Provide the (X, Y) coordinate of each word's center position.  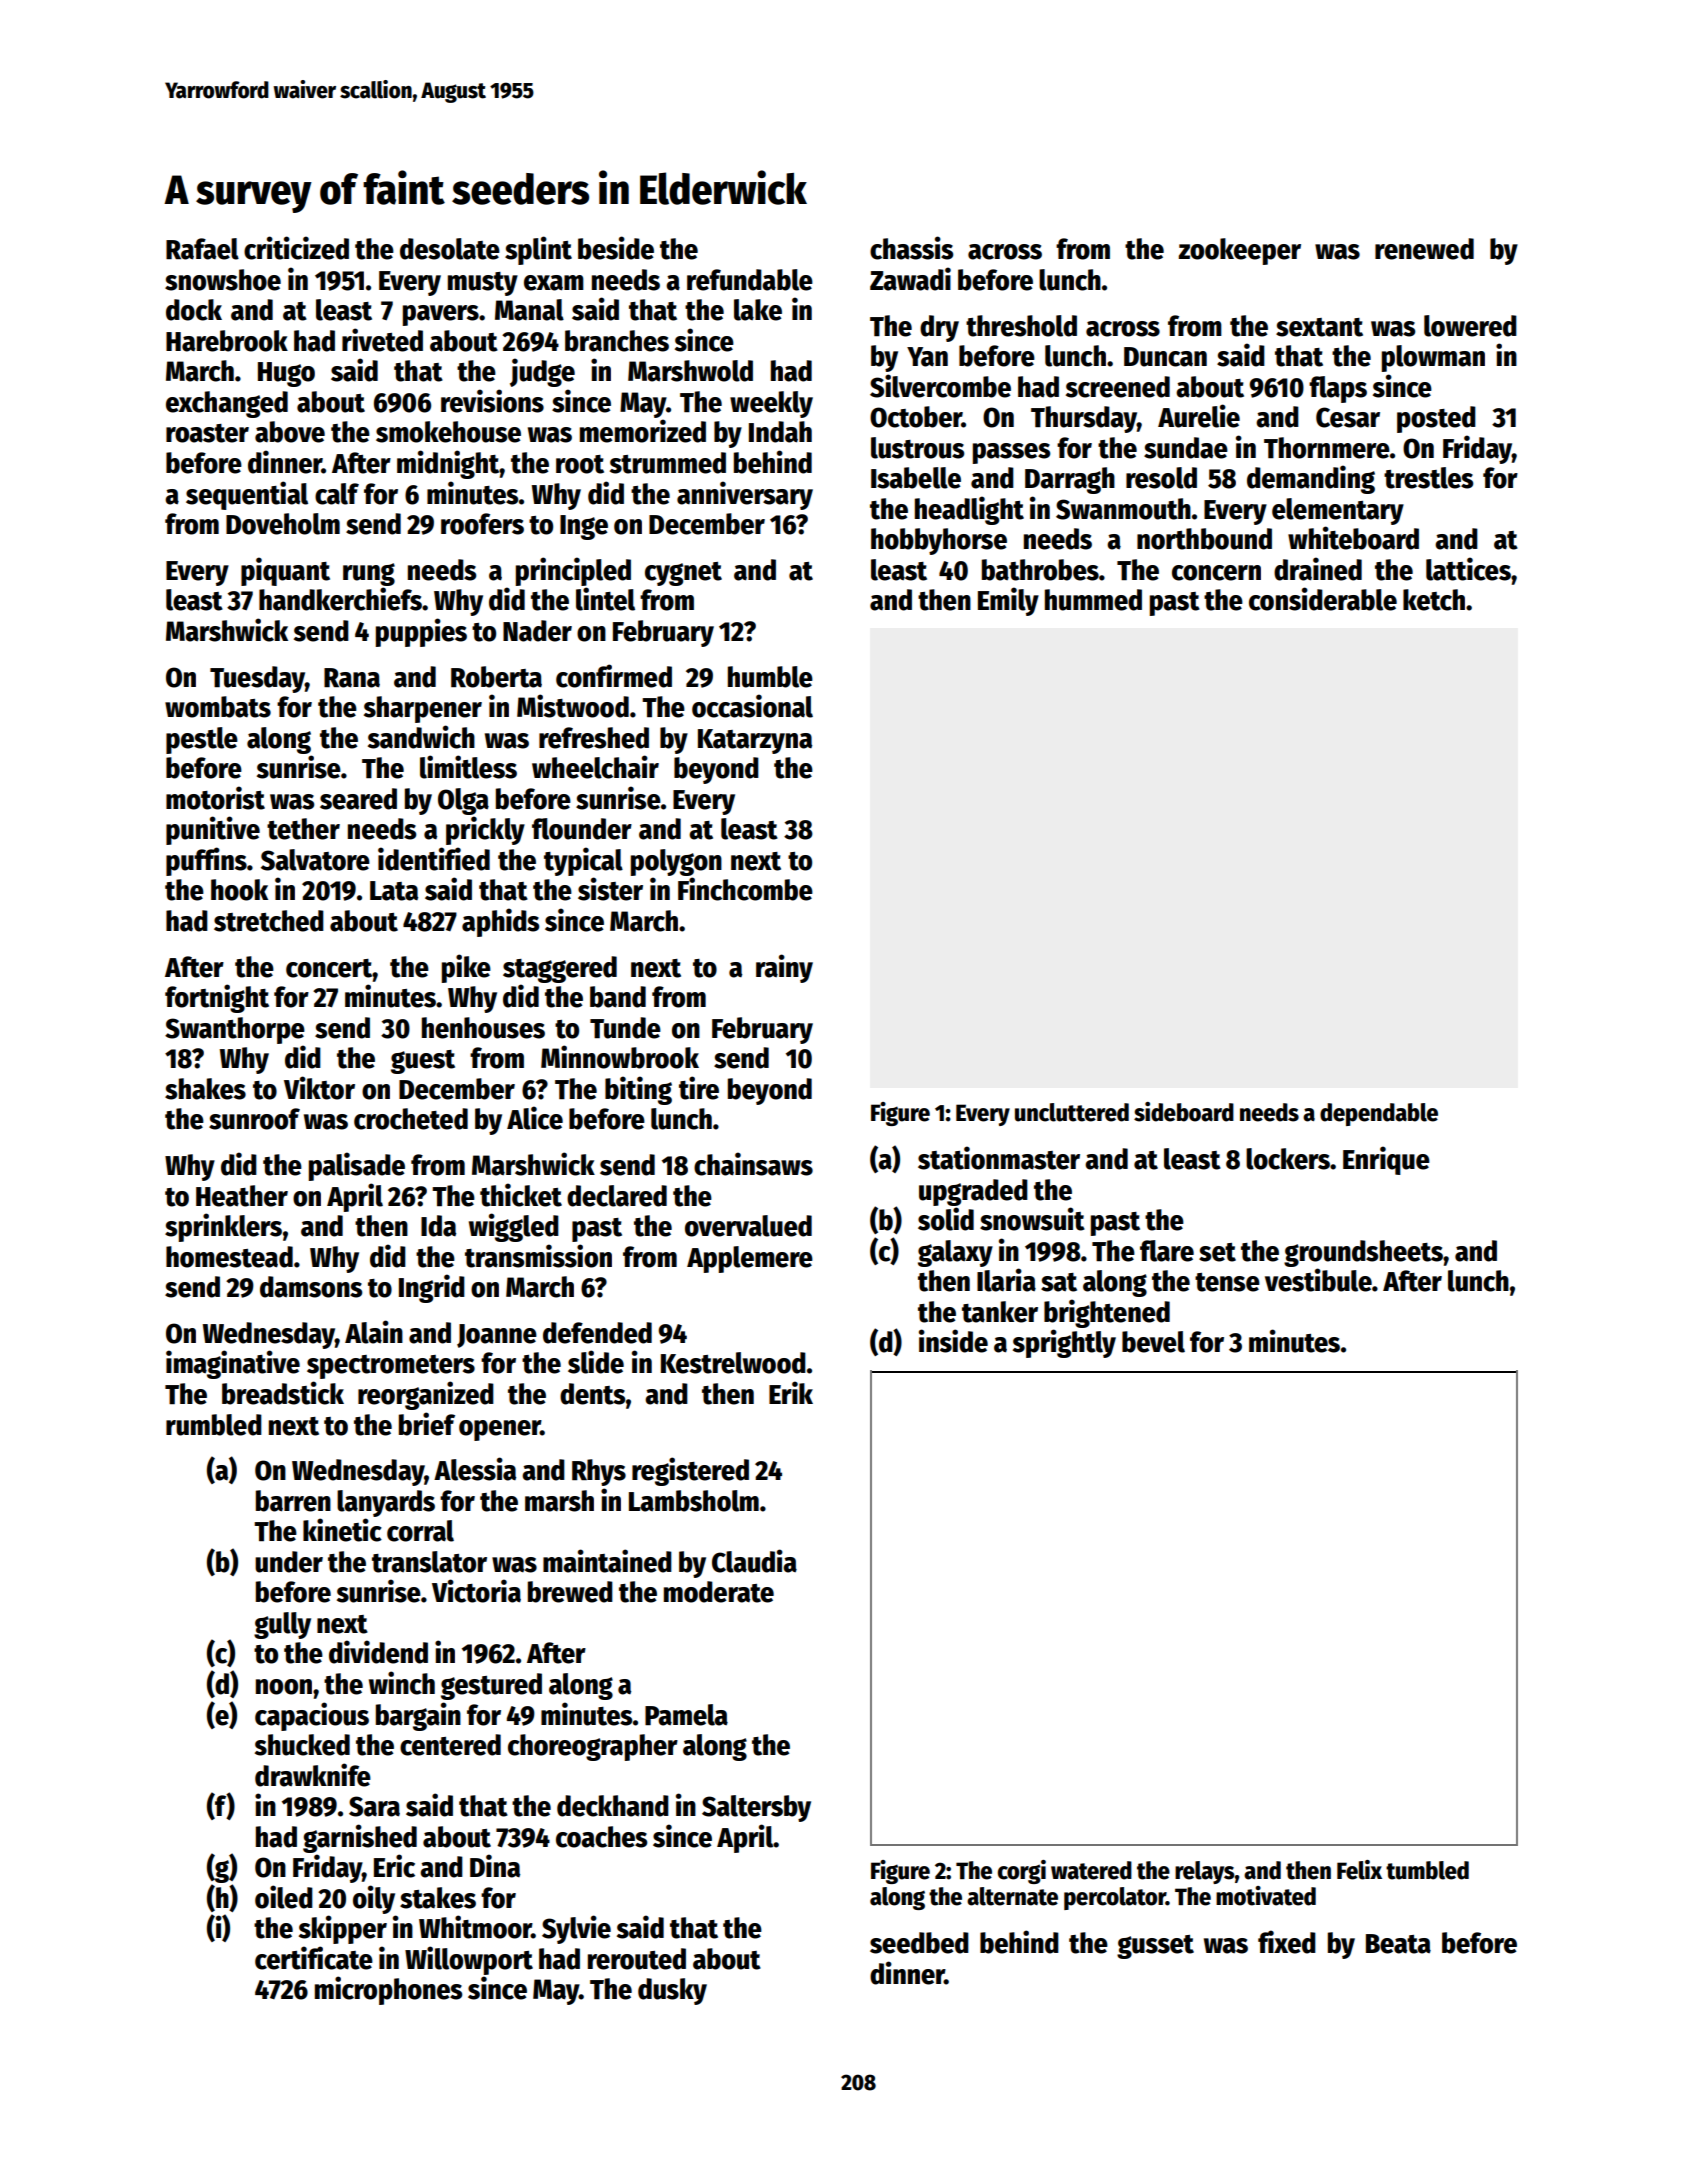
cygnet (683, 574)
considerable (1323, 599)
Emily (1008, 601)
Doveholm (283, 524)
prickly (485, 830)
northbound (1204, 539)
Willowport (469, 1960)
